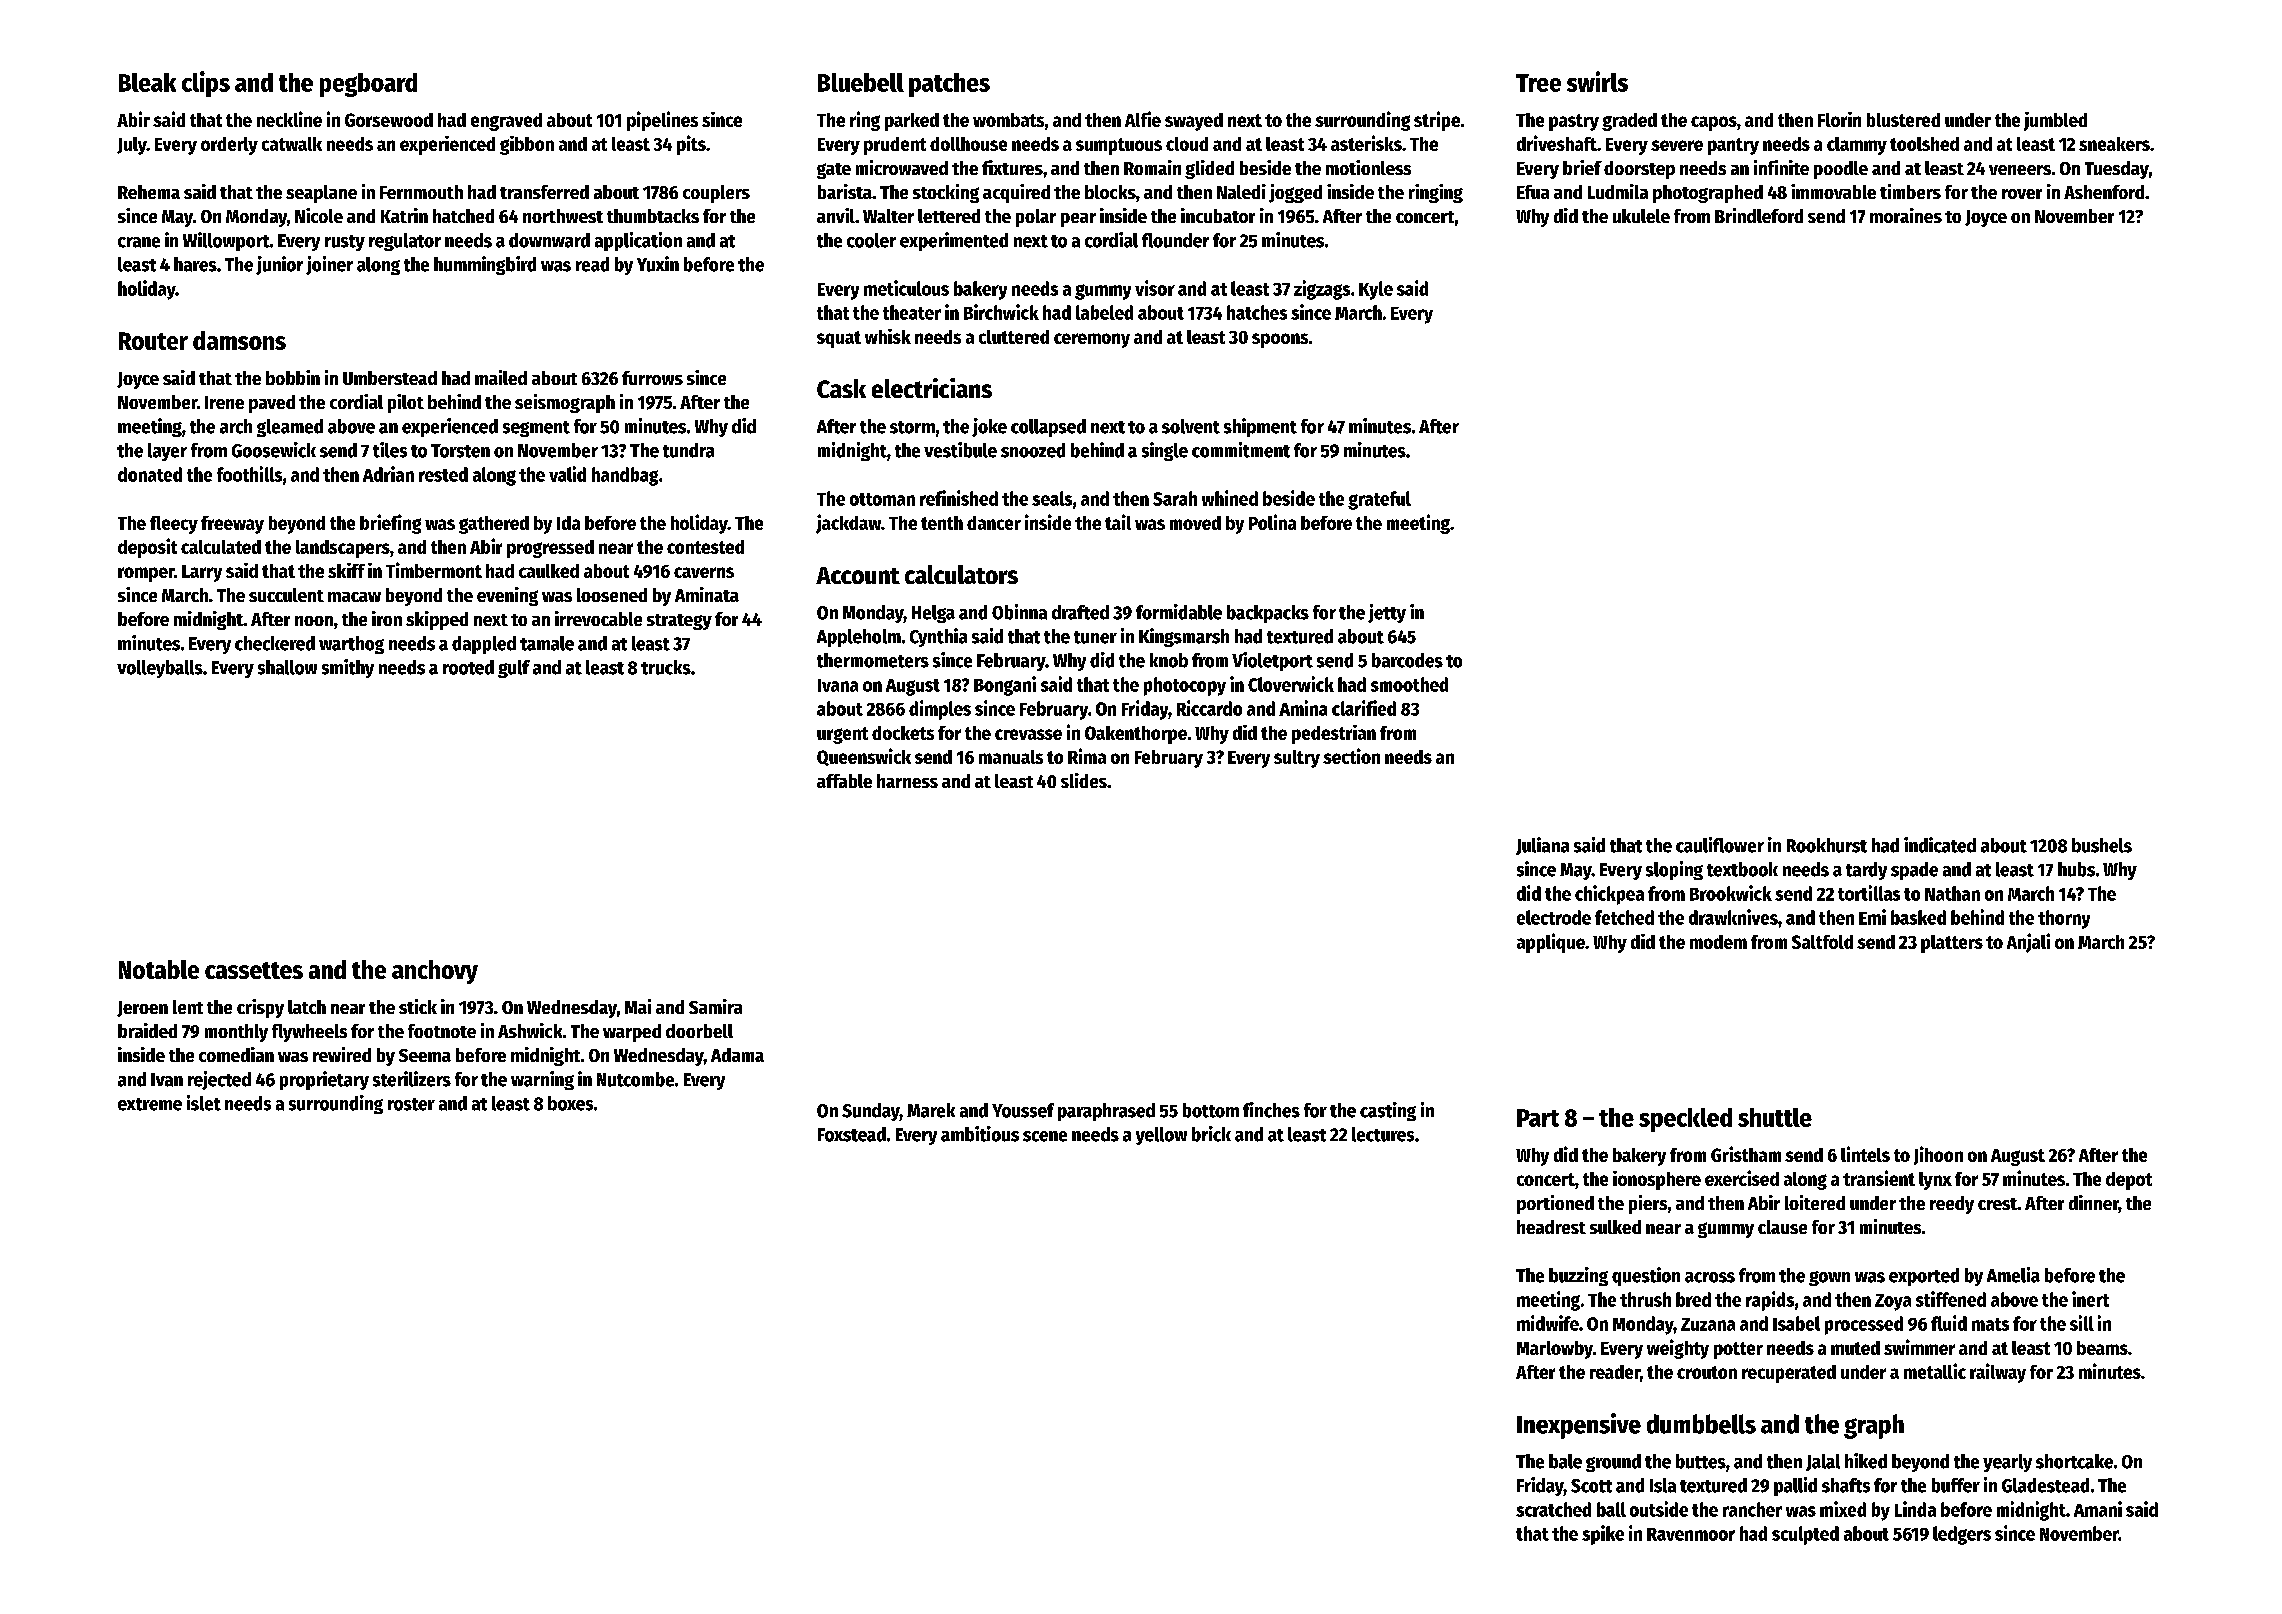  I want to click on swayed, so click(1194, 122).
